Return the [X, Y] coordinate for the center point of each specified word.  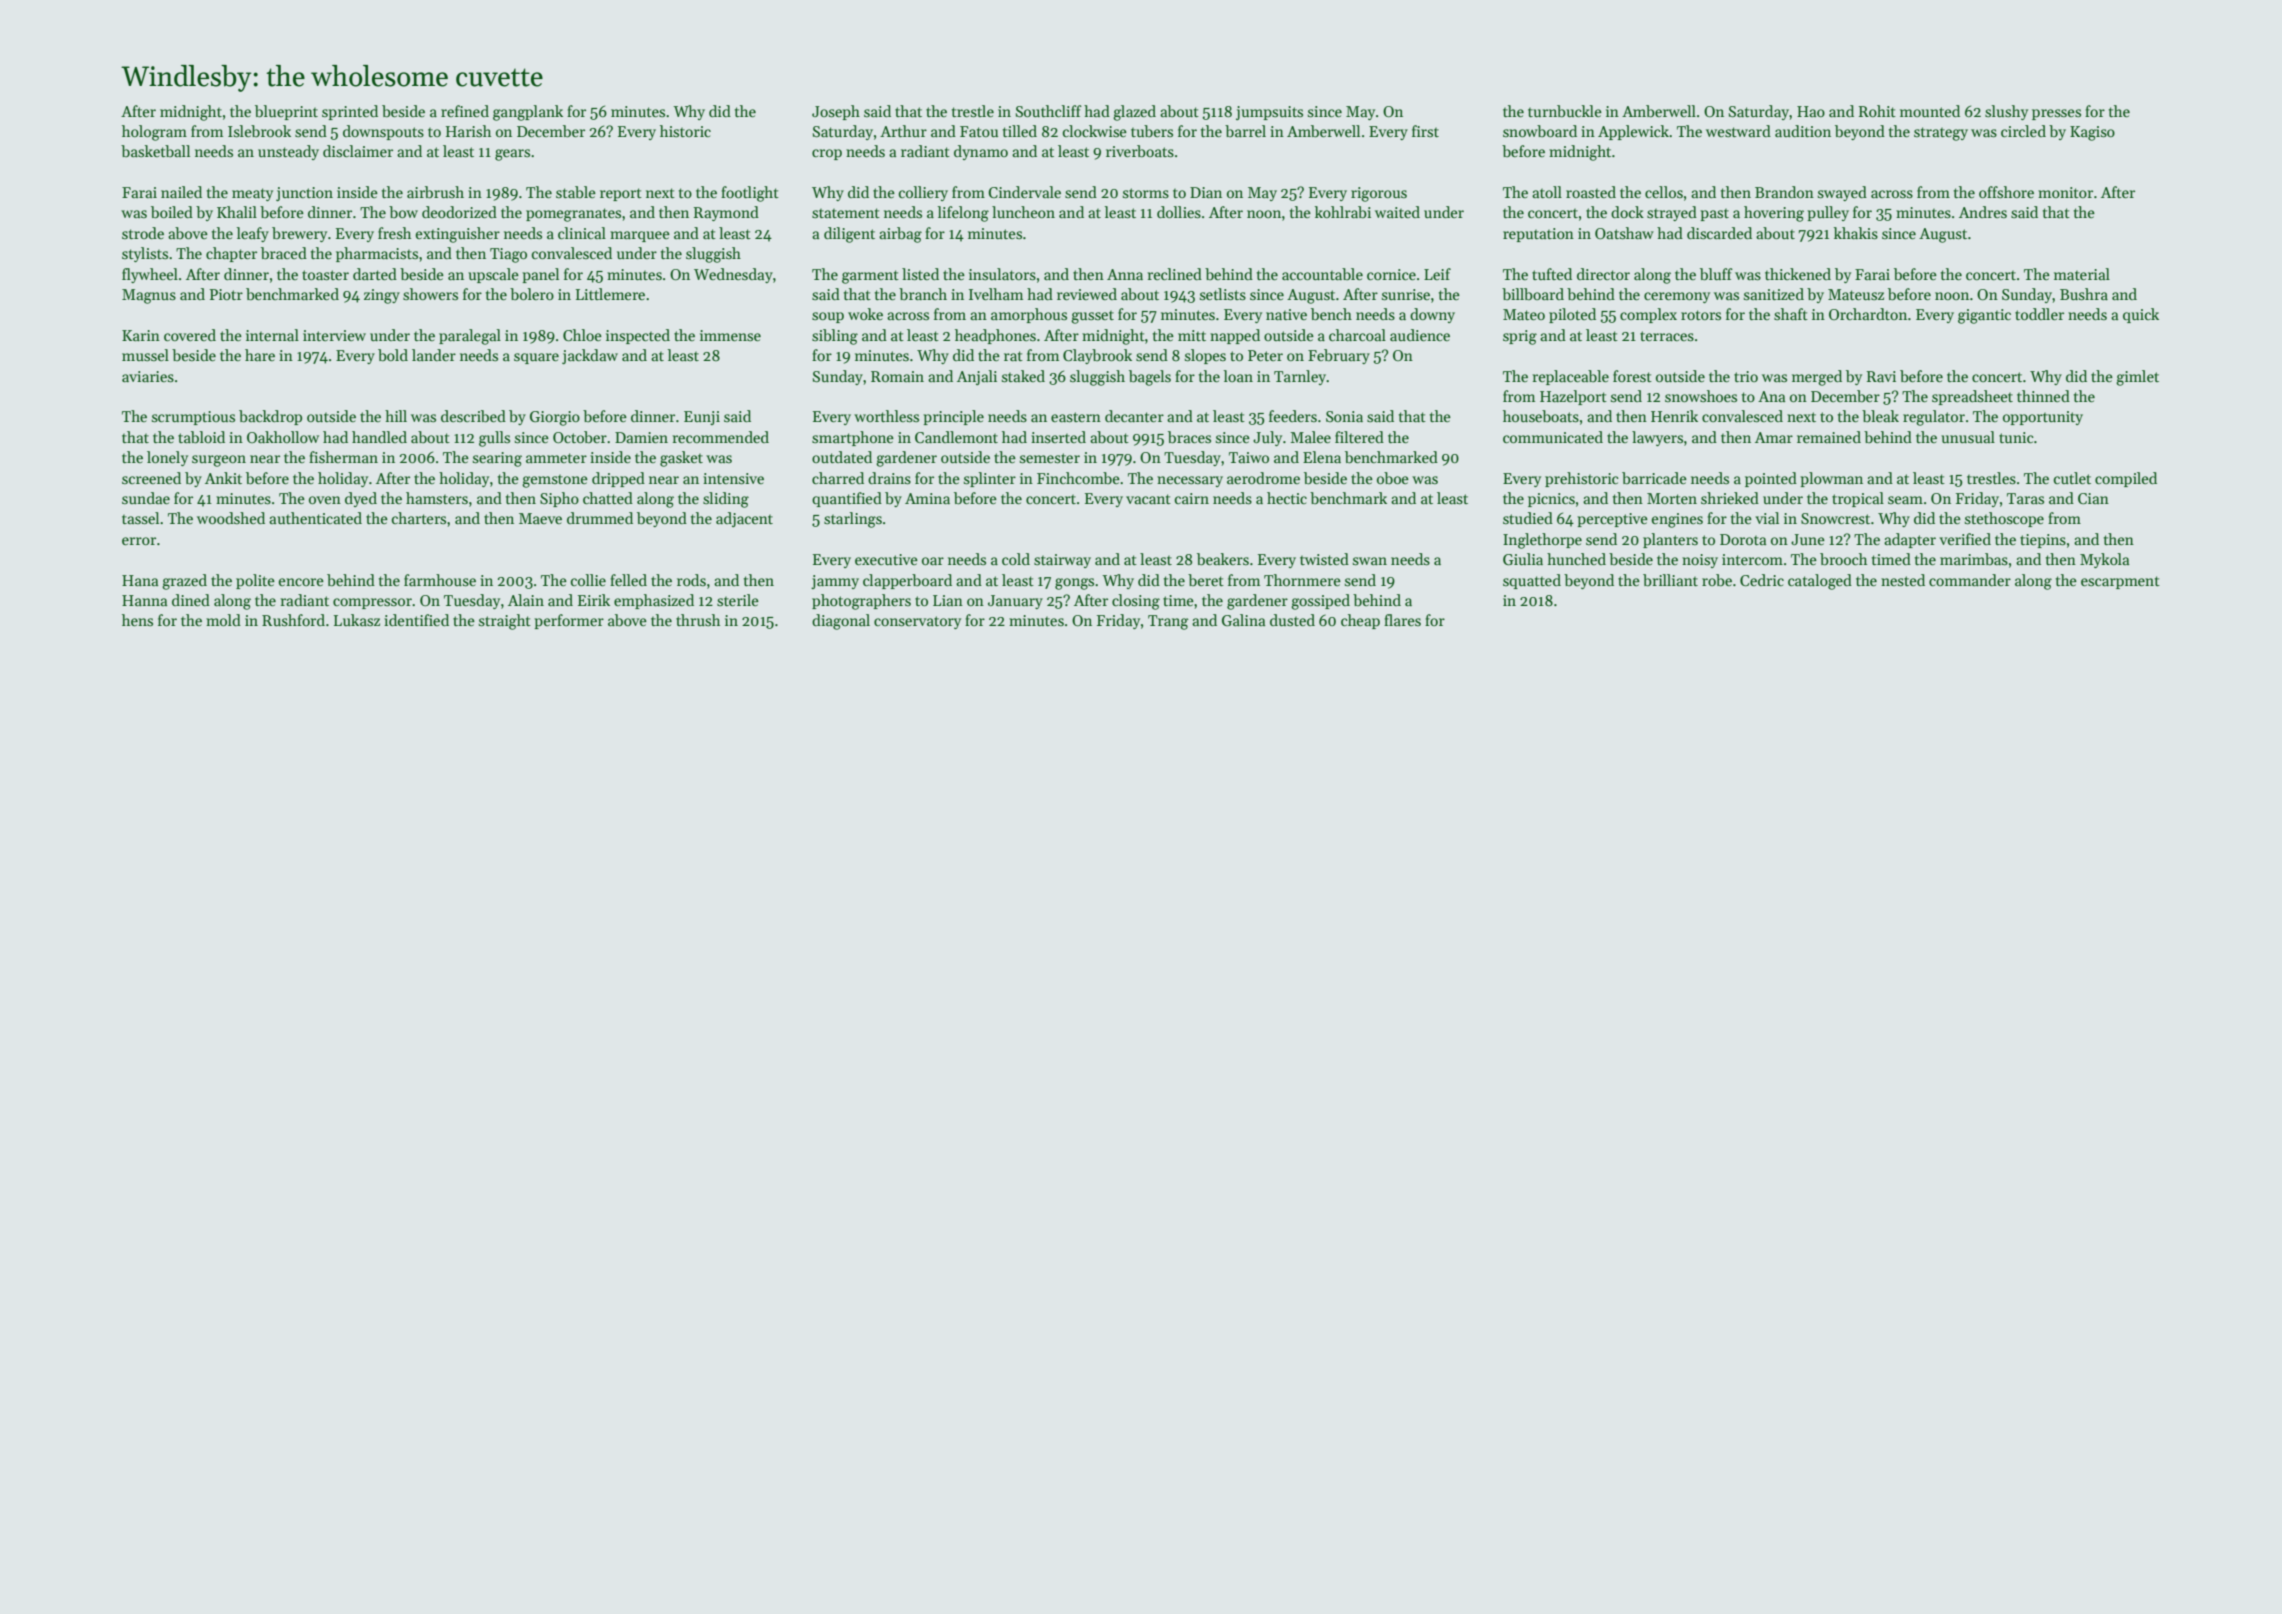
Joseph [836, 112]
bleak [1880, 416]
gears [512, 155]
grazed [184, 582]
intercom [1752, 559]
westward [1738, 131]
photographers [861, 602]
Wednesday [733, 275]
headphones [995, 336]
